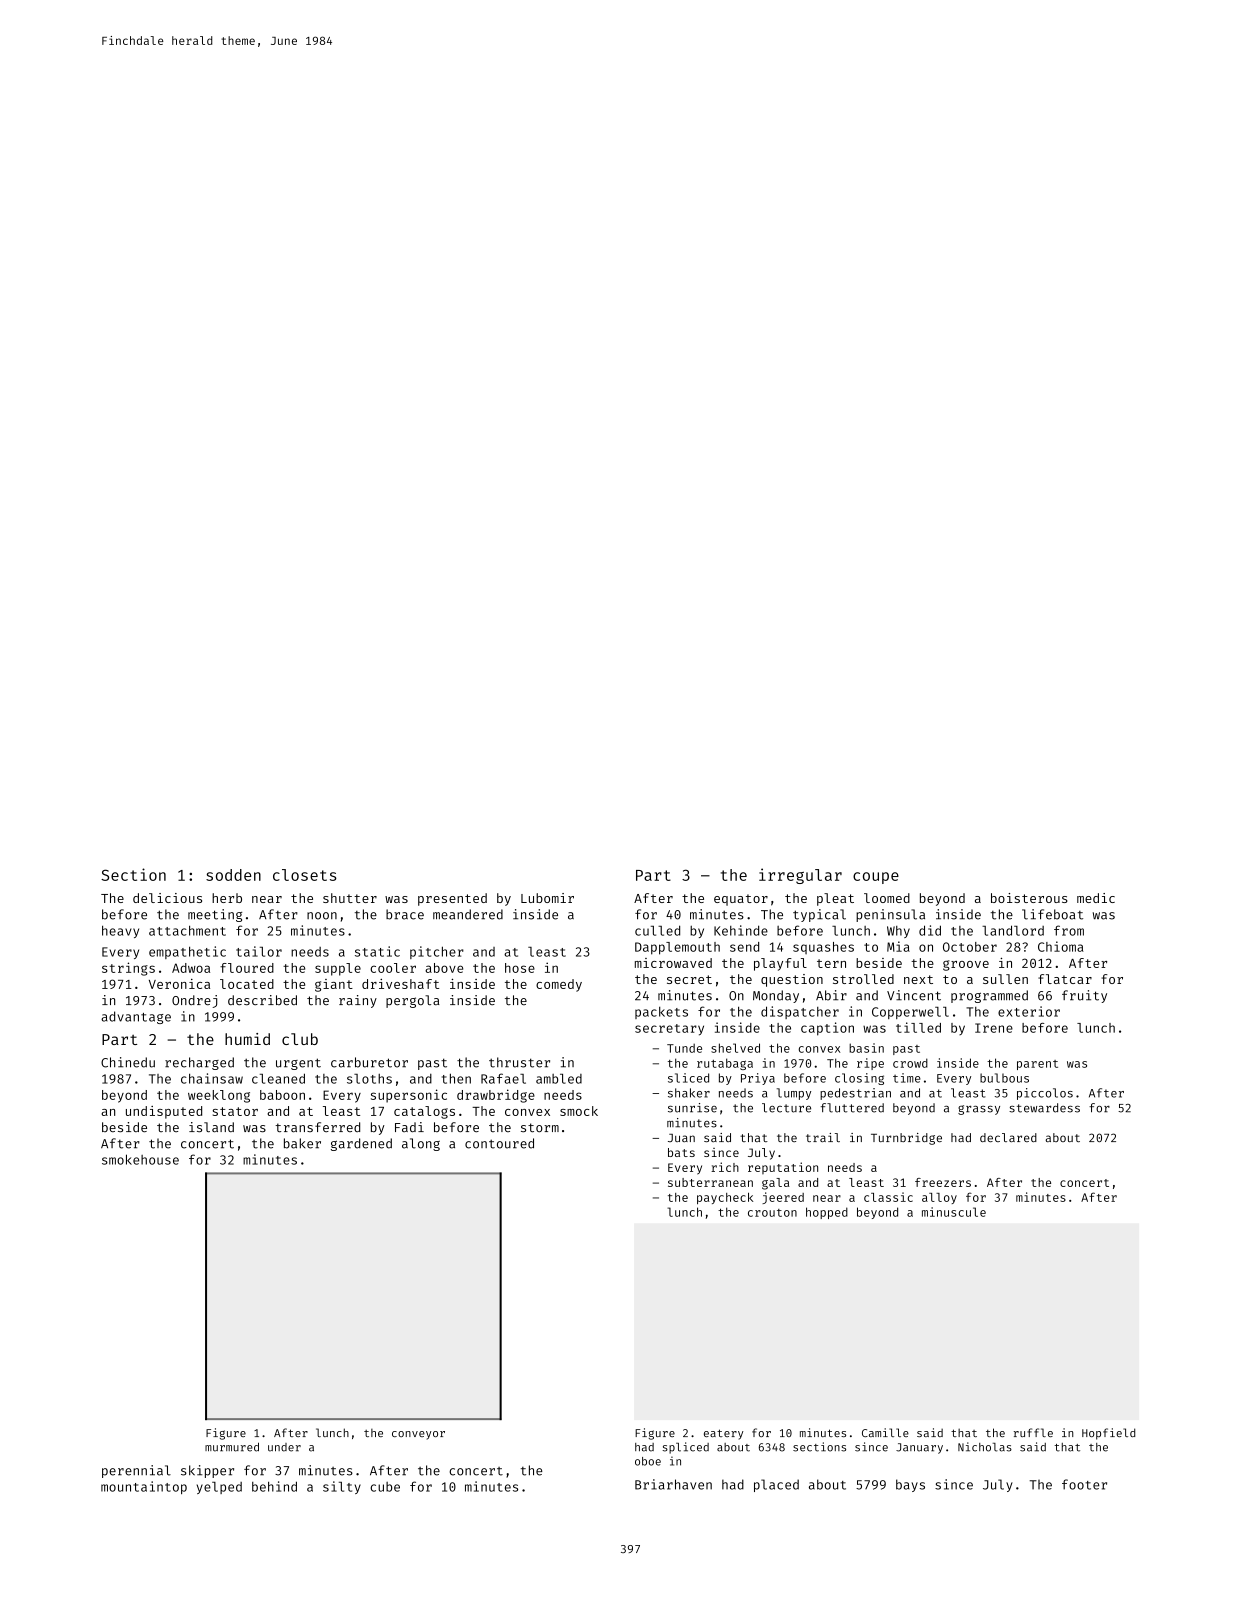 This page has height=1605, width=1240. Describe the element at coordinates (361, 1144) in the page. I see `gardened` at that location.
